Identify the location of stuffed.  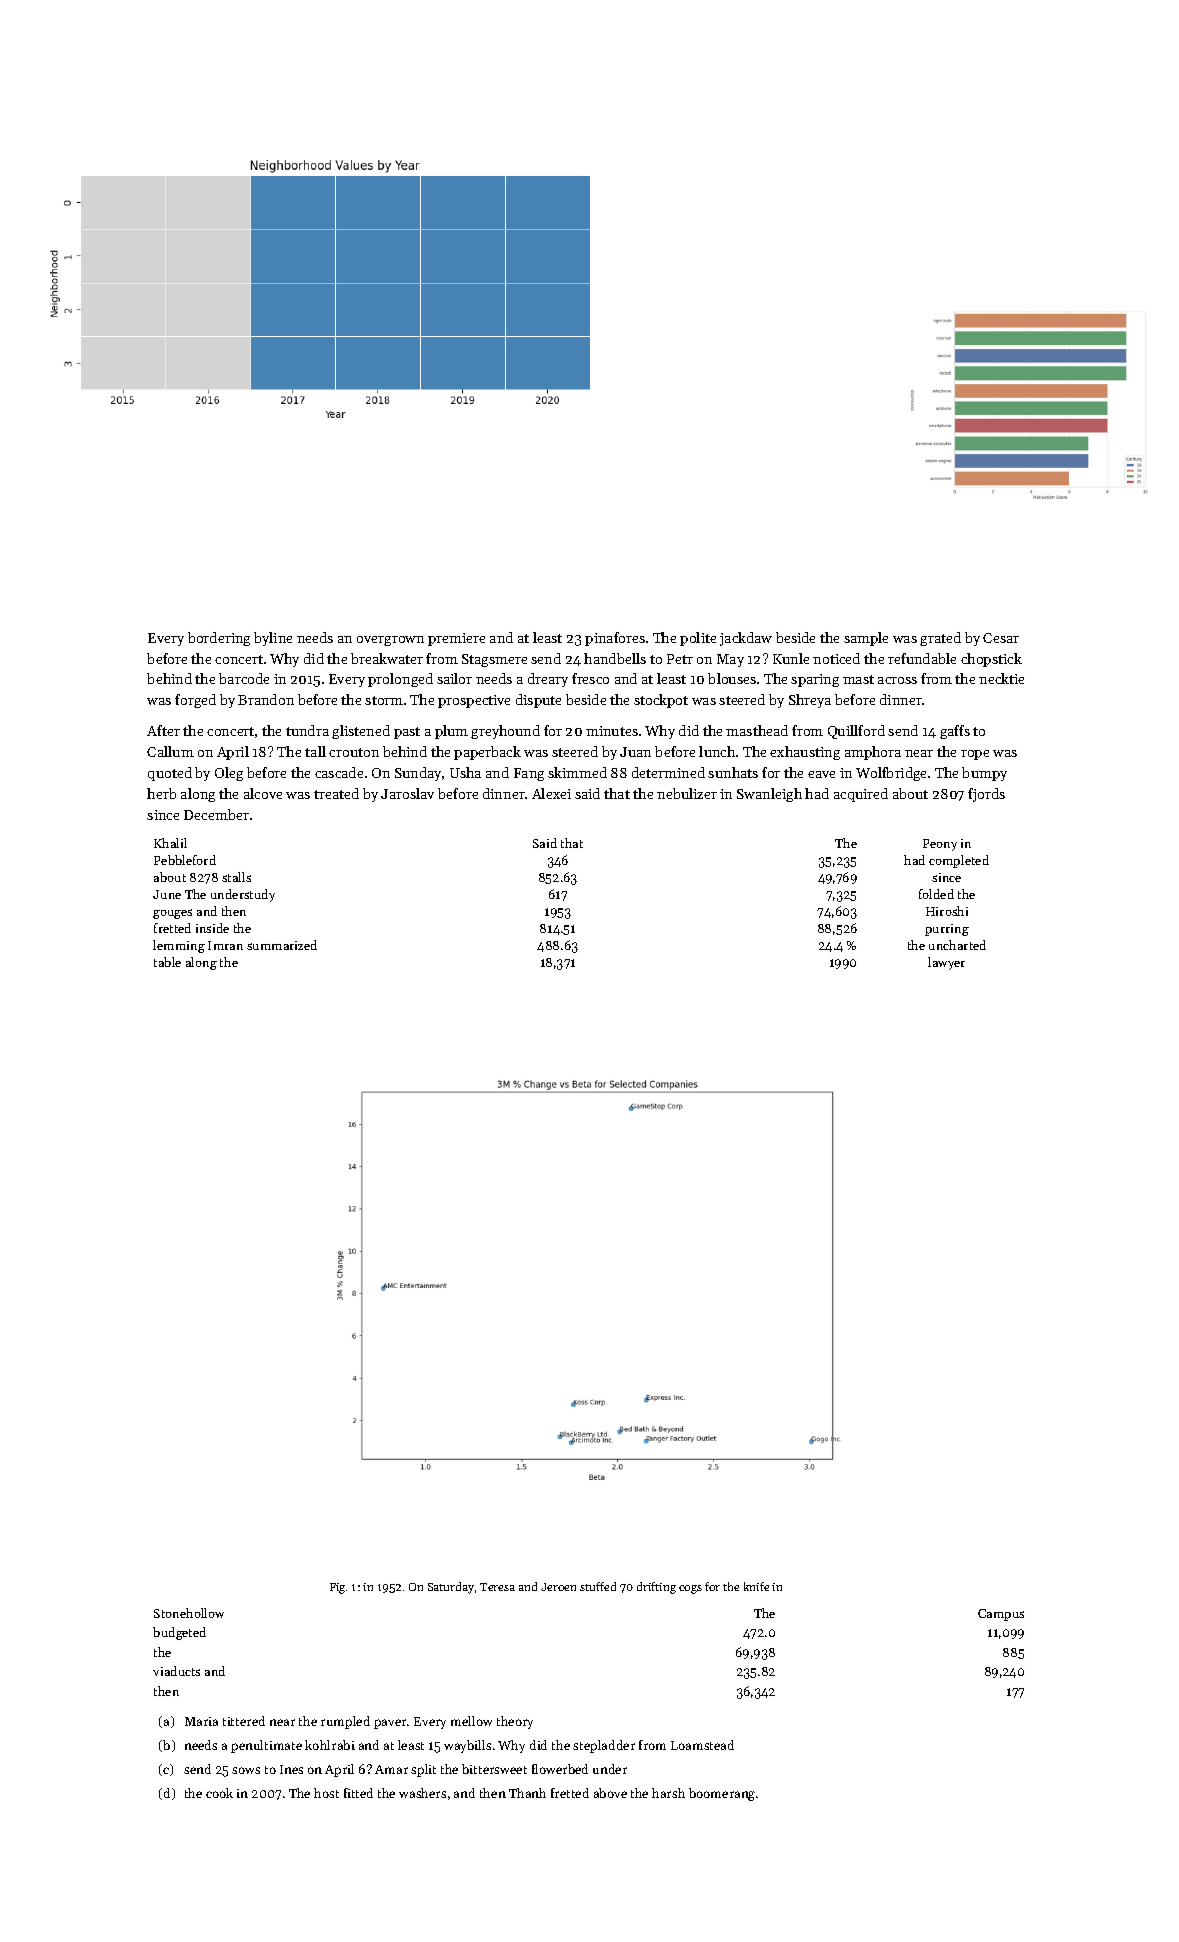
(598, 1586).
